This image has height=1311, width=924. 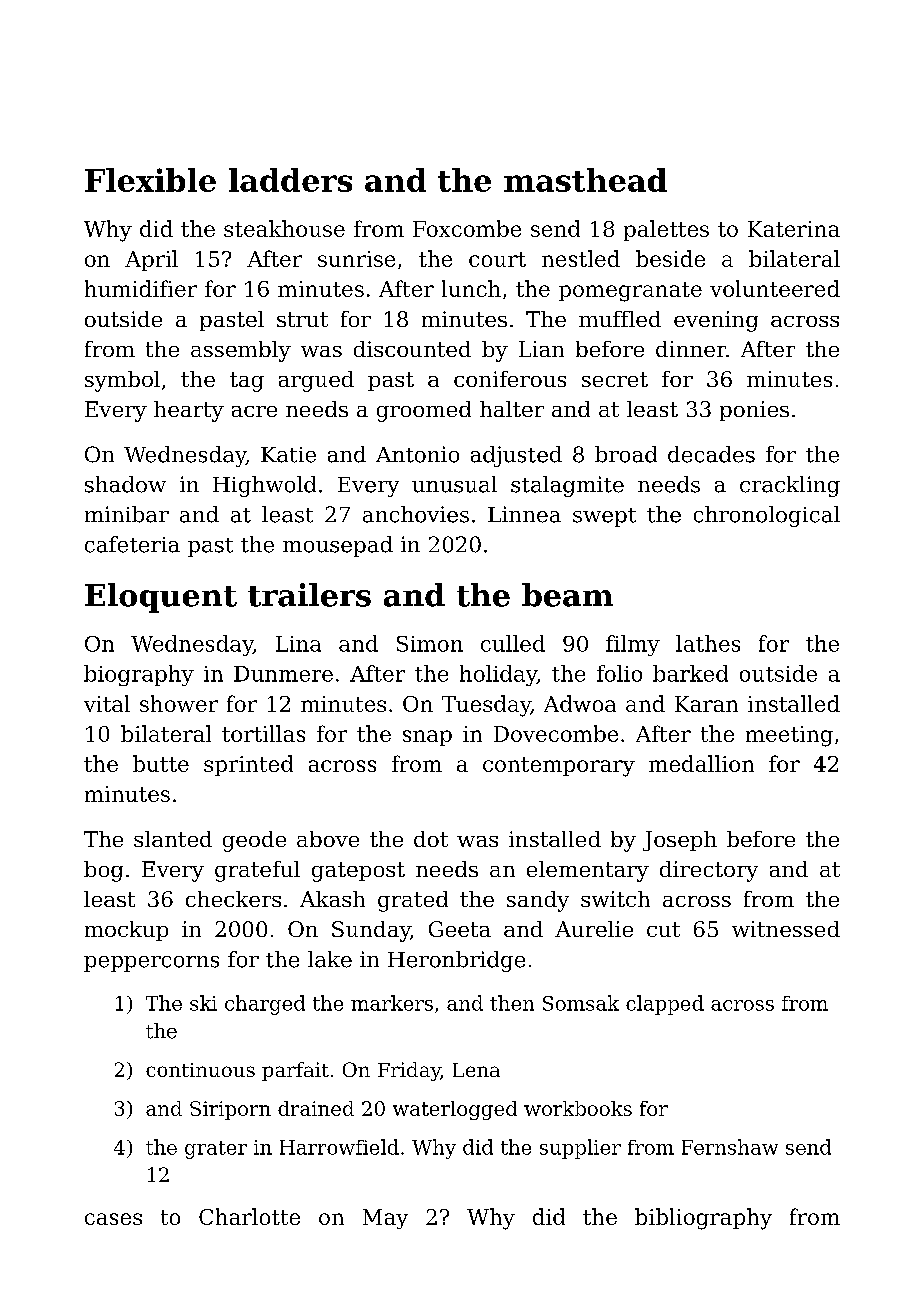 I want to click on clapped, so click(x=665, y=1005).
